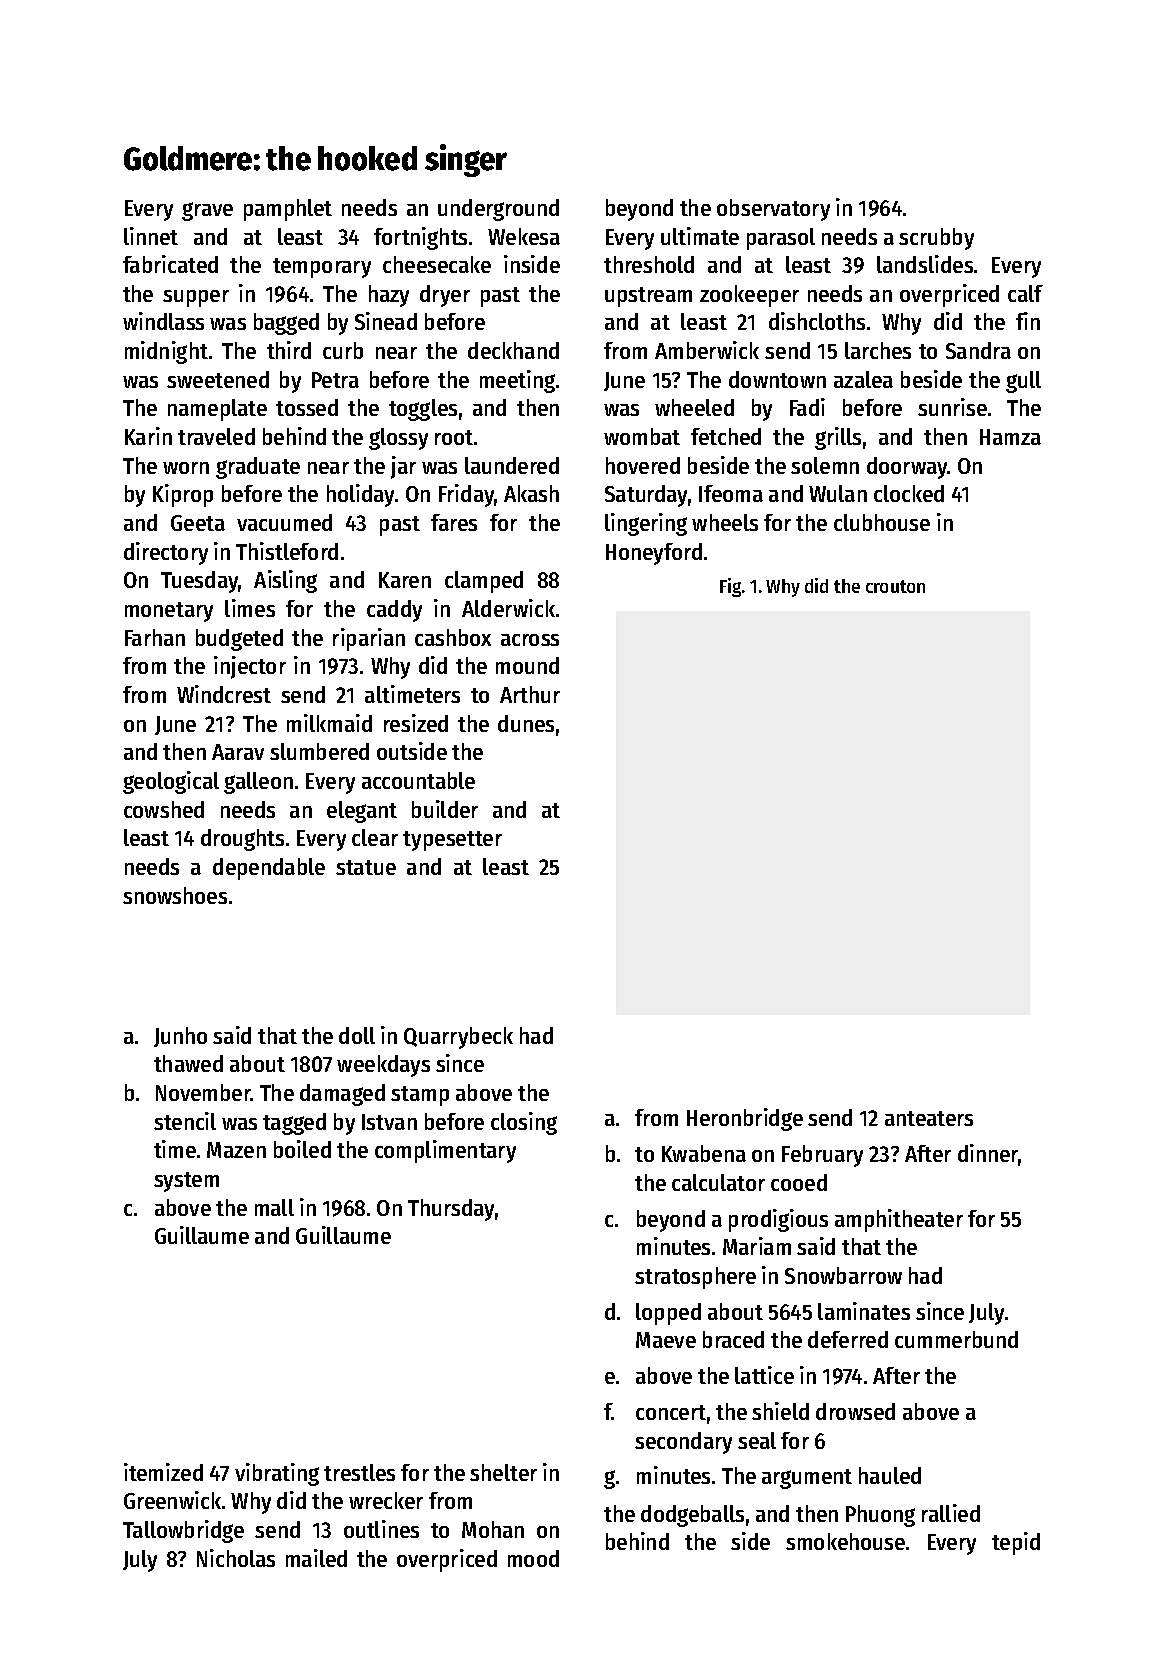 This page has height=1654, width=1165. What do you see at coordinates (533, 1558) in the page?
I see `mood` at bounding box center [533, 1558].
